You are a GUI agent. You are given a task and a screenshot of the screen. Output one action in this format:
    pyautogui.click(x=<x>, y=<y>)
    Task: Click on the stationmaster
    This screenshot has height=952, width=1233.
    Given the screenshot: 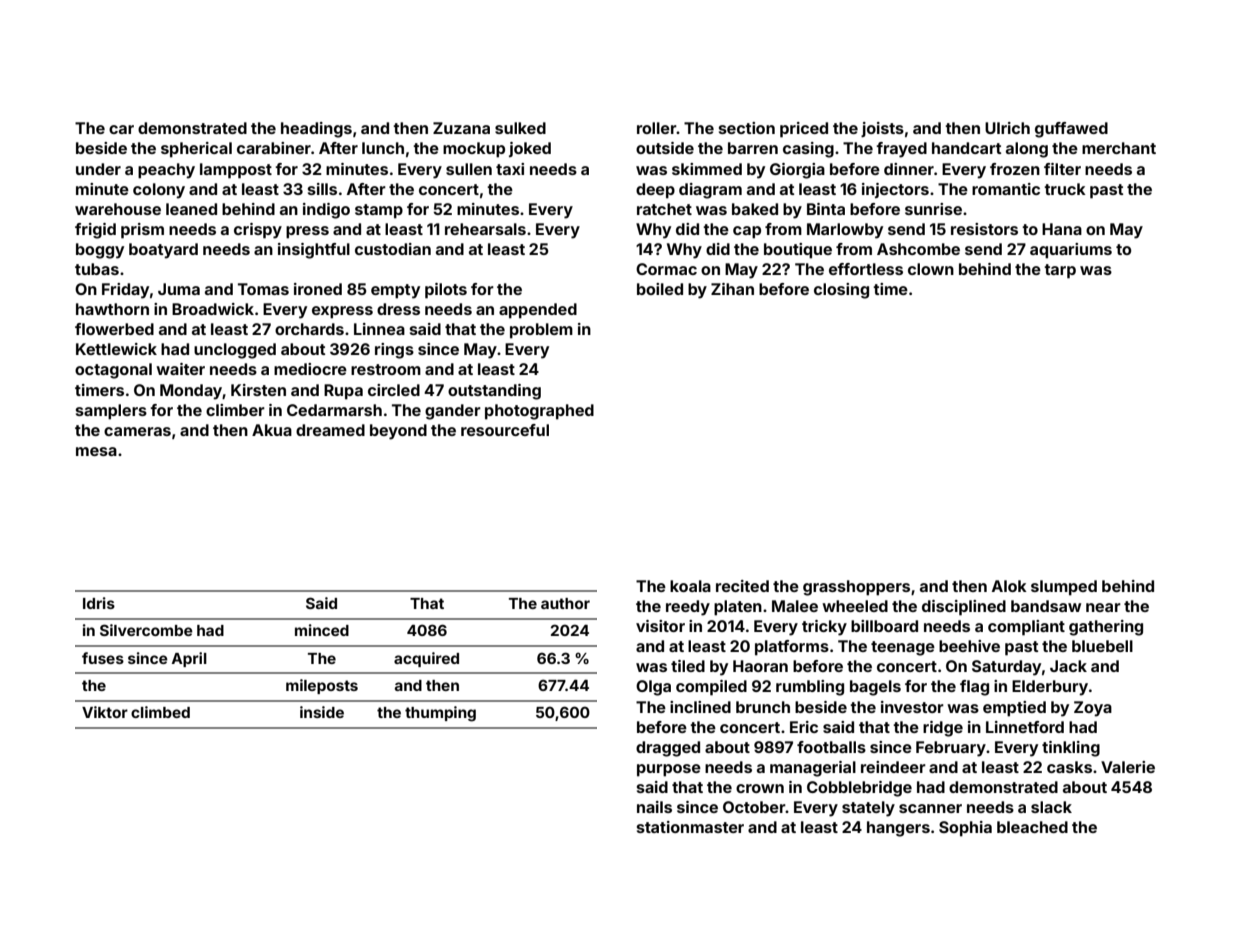 What is the action you would take?
    pyautogui.click(x=690, y=827)
